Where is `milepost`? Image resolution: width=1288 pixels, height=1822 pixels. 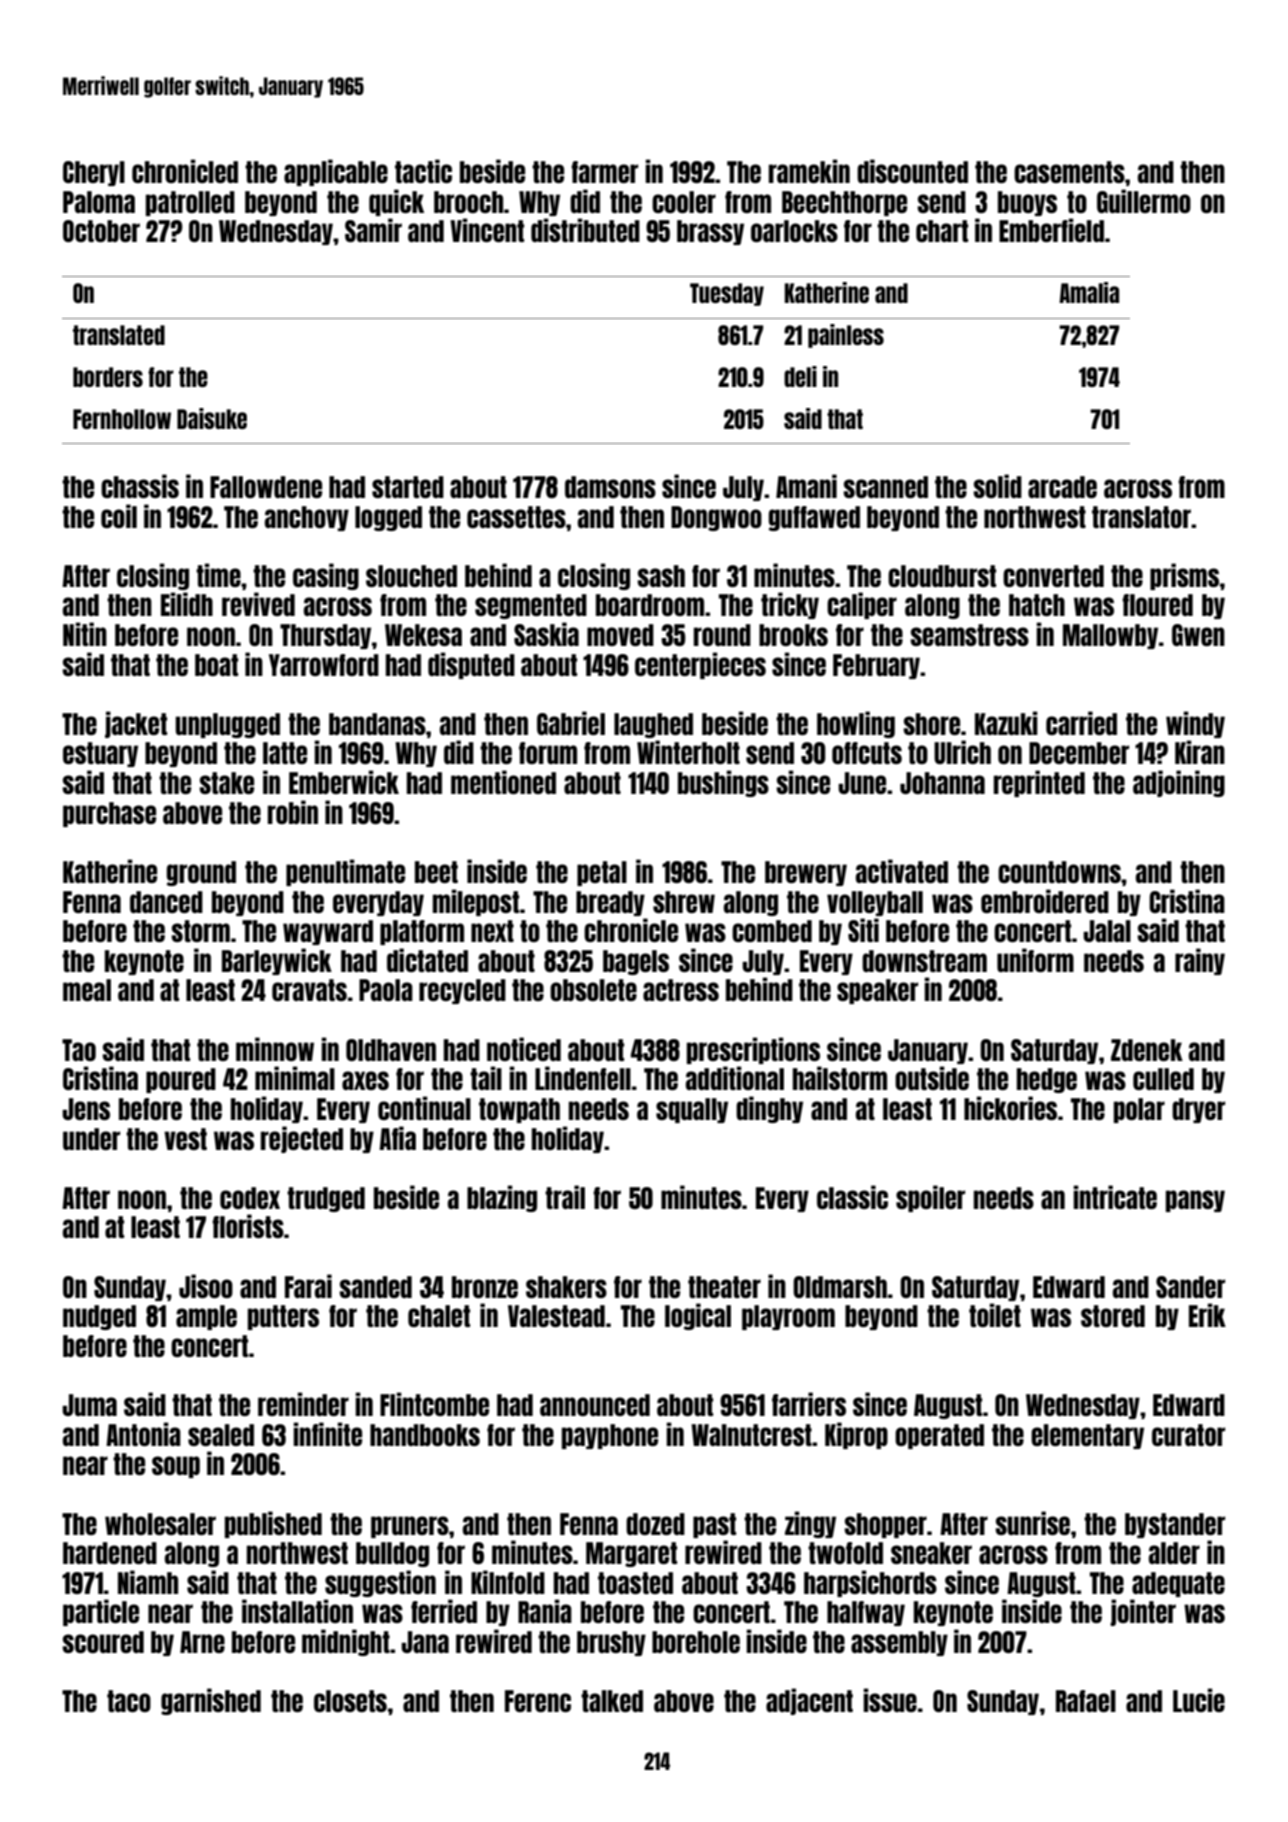
milepost is located at coordinates (476, 902).
